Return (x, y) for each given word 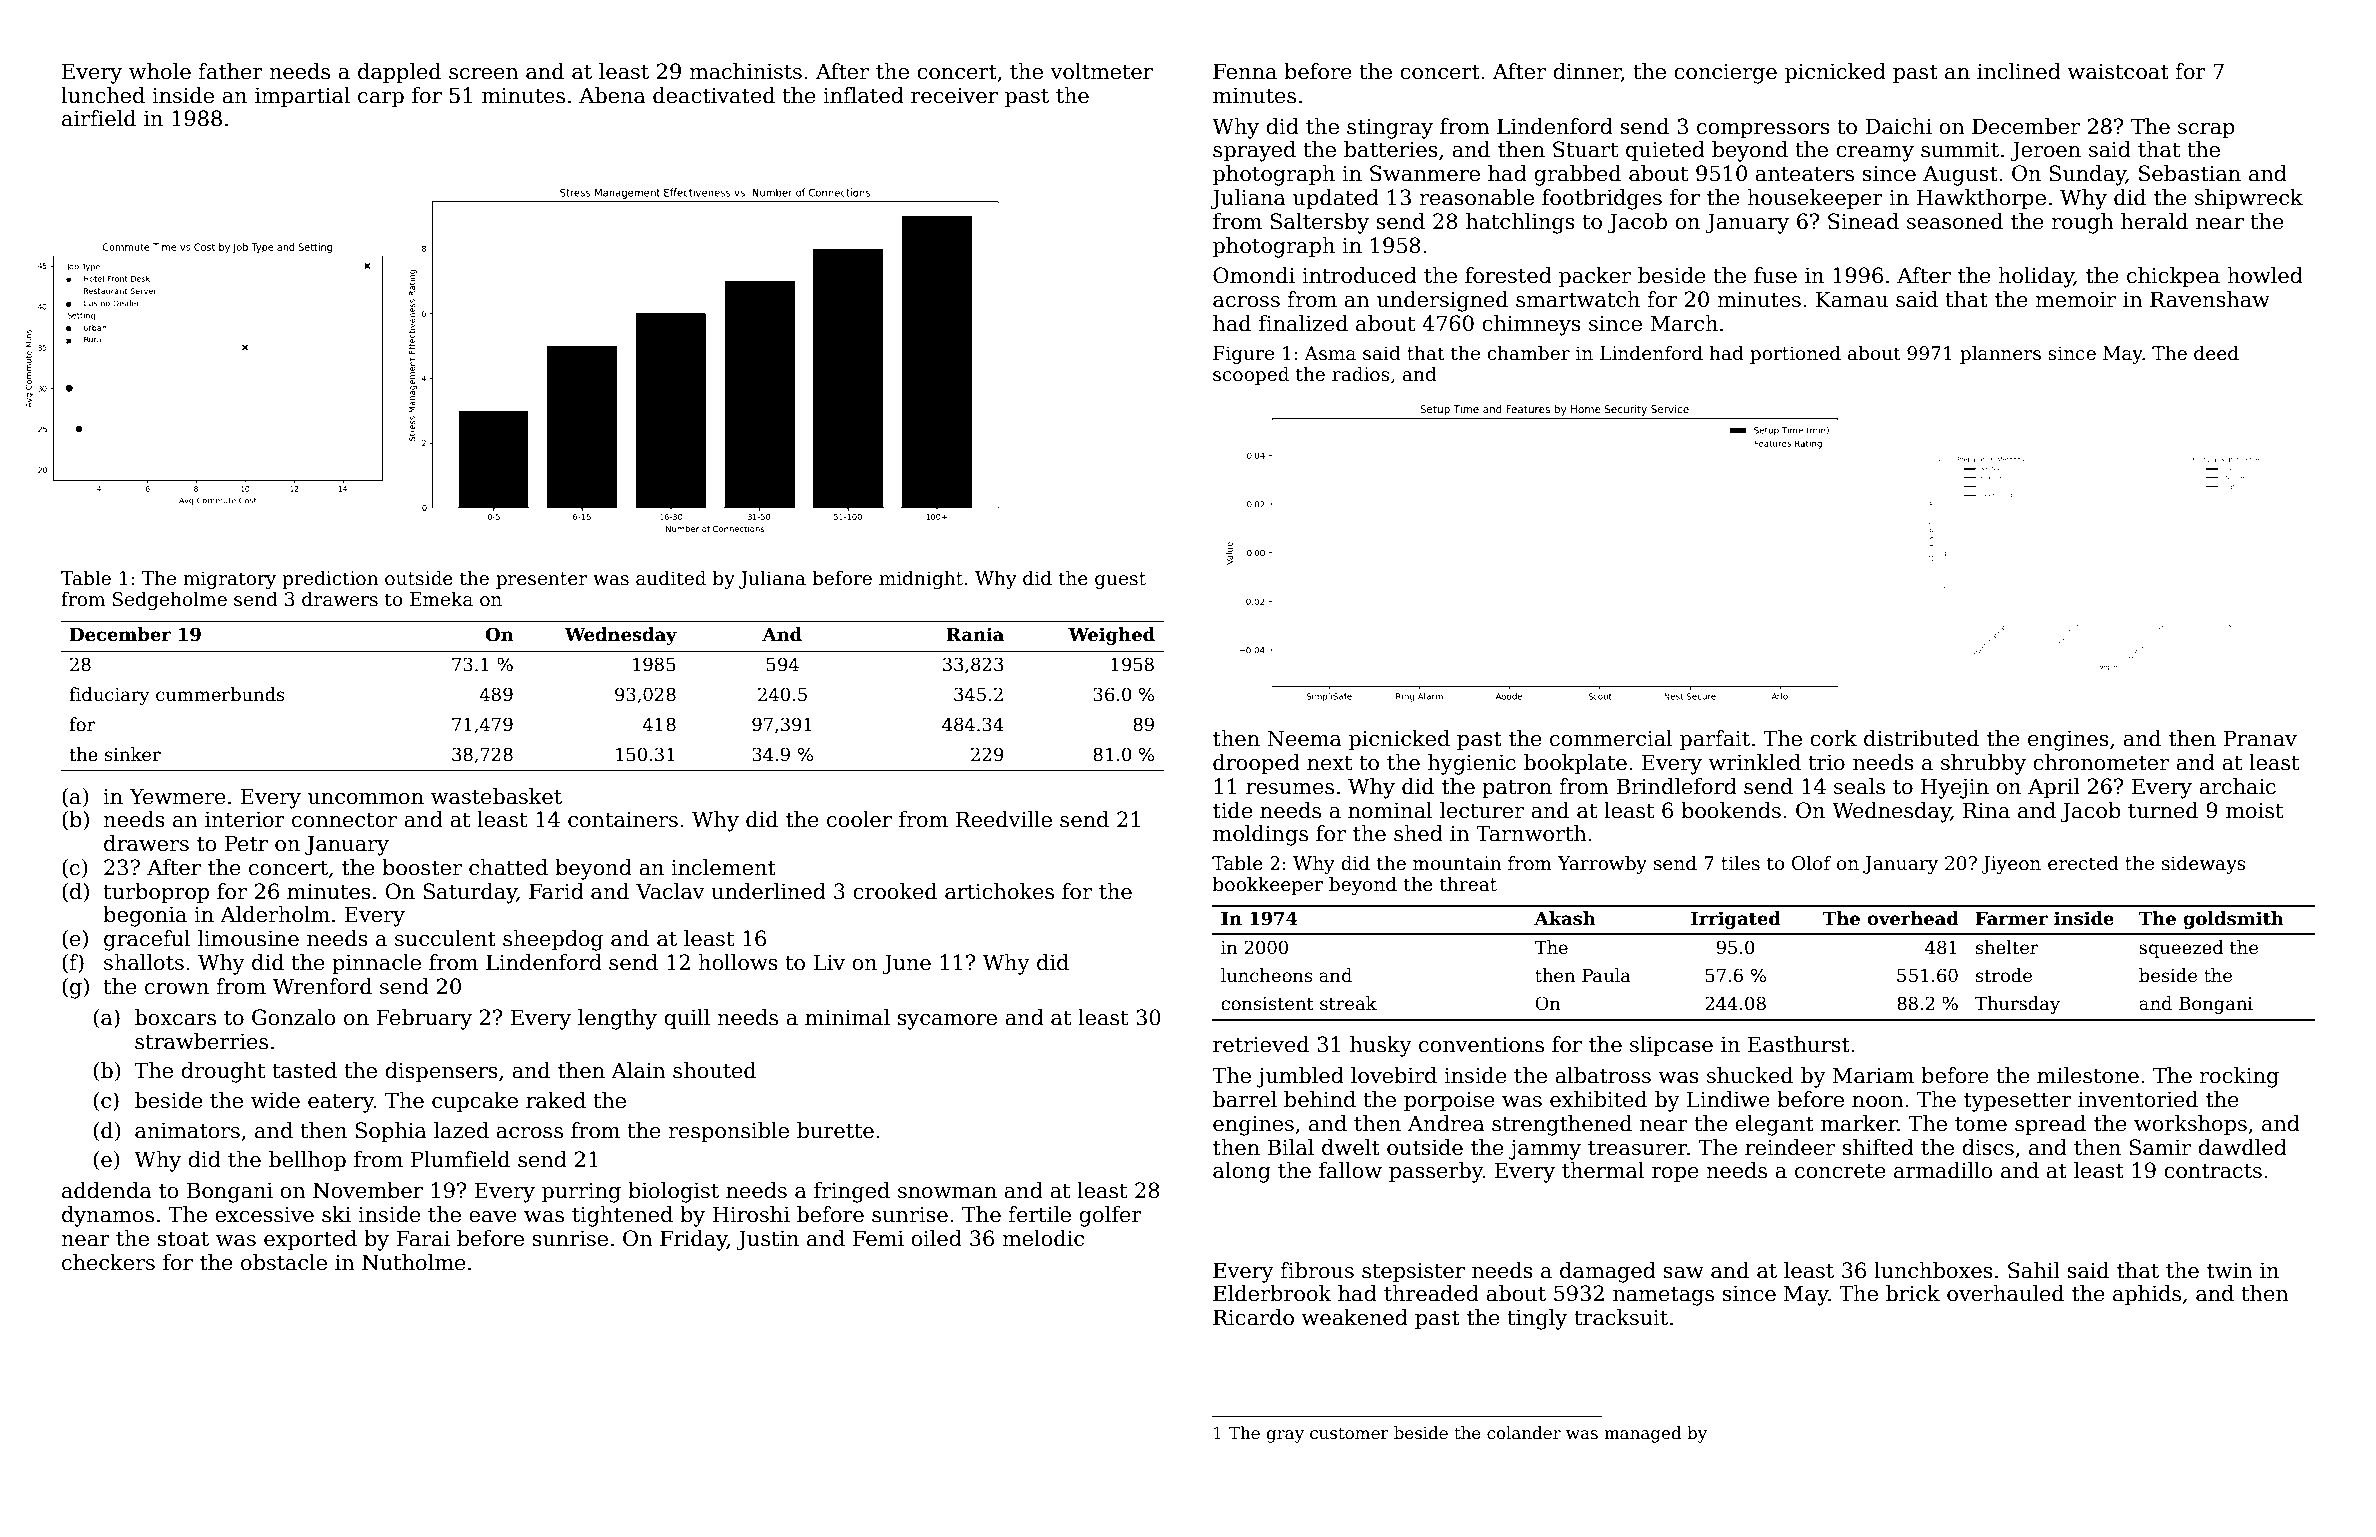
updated (1336, 199)
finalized (1303, 323)
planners (2000, 354)
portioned (1795, 354)
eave (493, 1217)
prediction (330, 579)
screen (484, 74)
